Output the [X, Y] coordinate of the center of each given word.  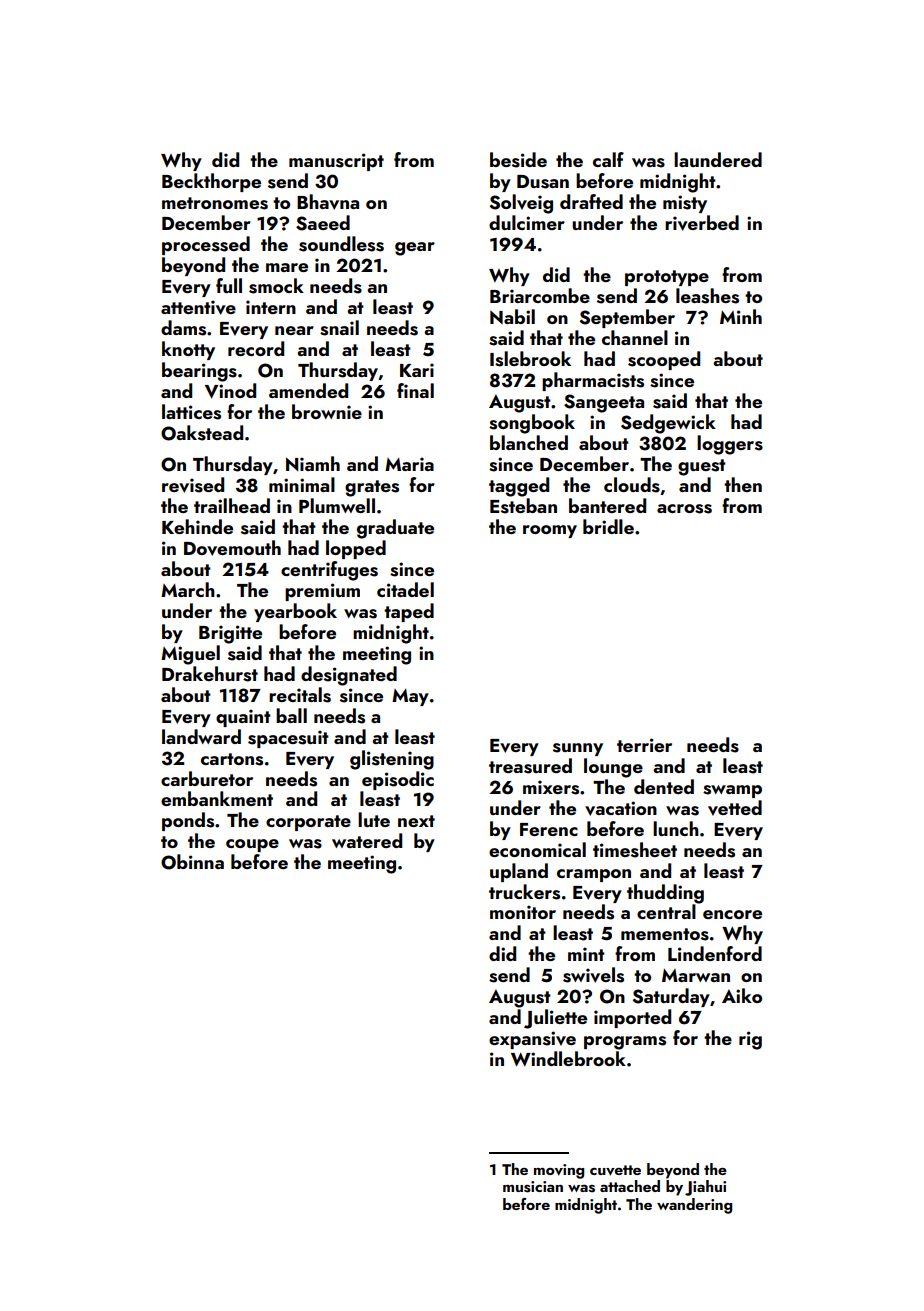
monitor [523, 912]
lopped [356, 549]
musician [533, 1187]
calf [608, 159]
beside [518, 160]
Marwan [696, 975]
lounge [613, 768]
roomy [550, 531]
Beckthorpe [211, 182]
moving [559, 1171]
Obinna [192, 862]
